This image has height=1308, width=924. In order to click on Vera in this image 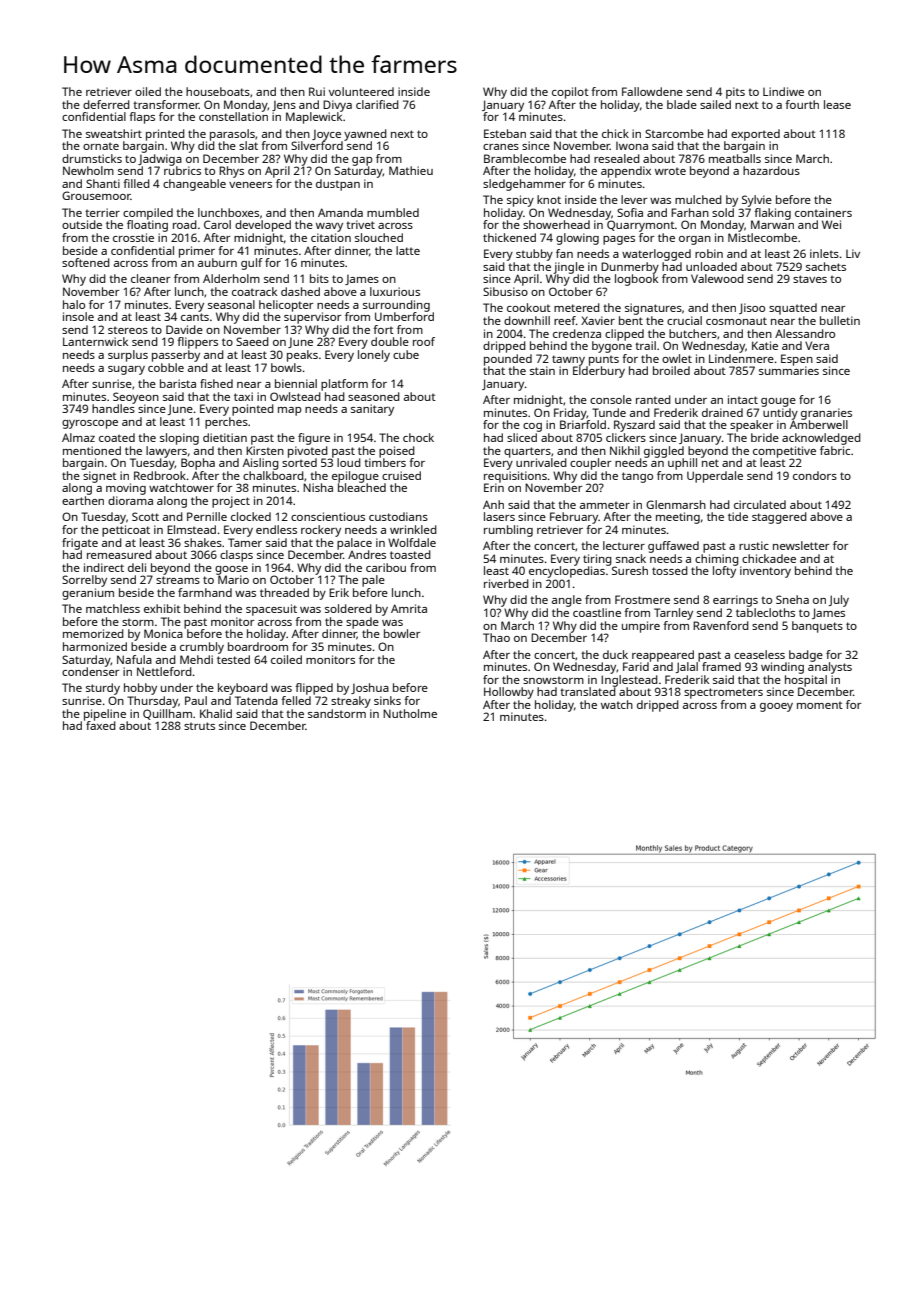, I will do `click(817, 345)`.
